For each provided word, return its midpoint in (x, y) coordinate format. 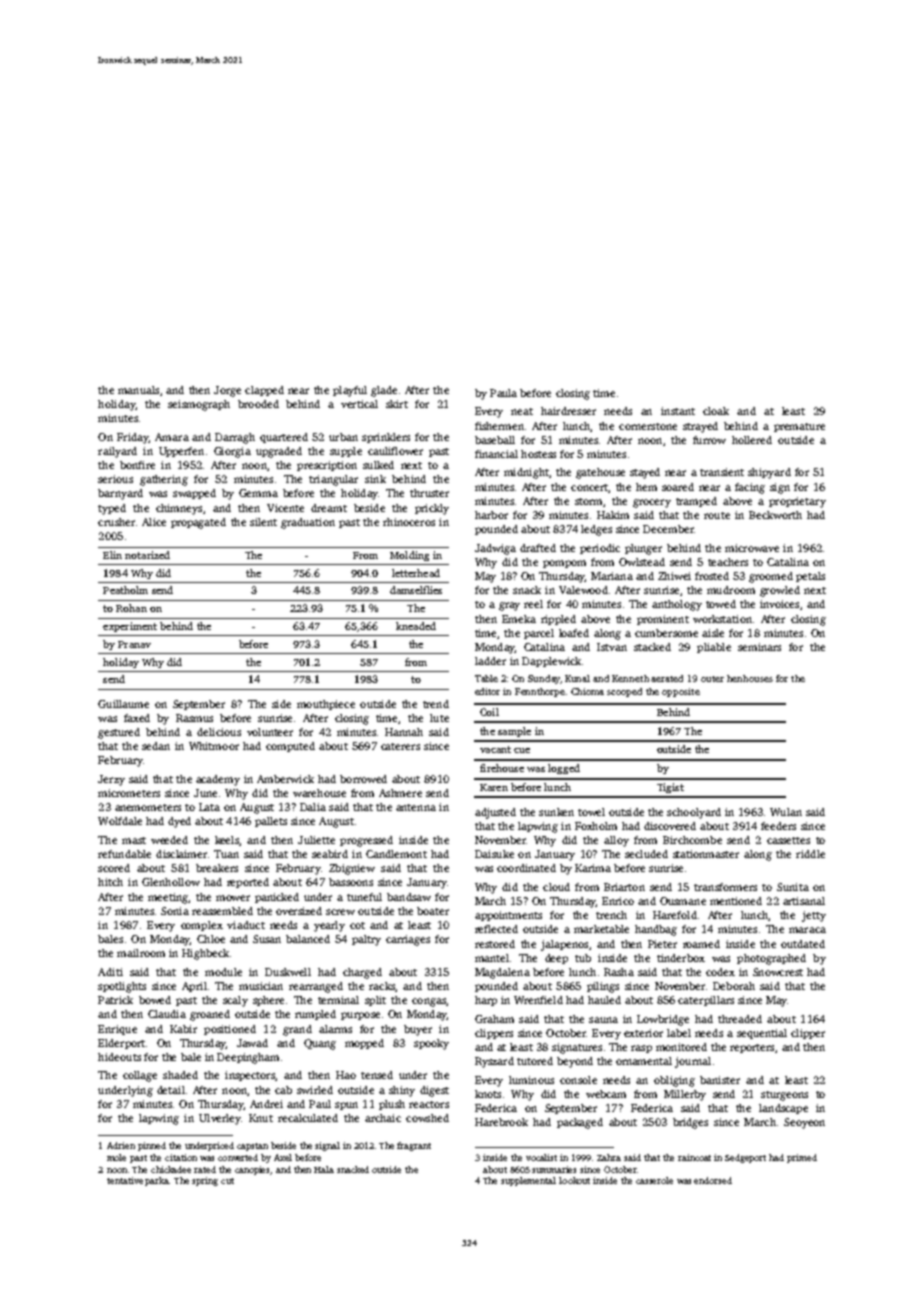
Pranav (134, 644)
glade (384, 391)
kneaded (416, 626)
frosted (712, 576)
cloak (716, 411)
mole (116, 1157)
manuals (138, 390)
